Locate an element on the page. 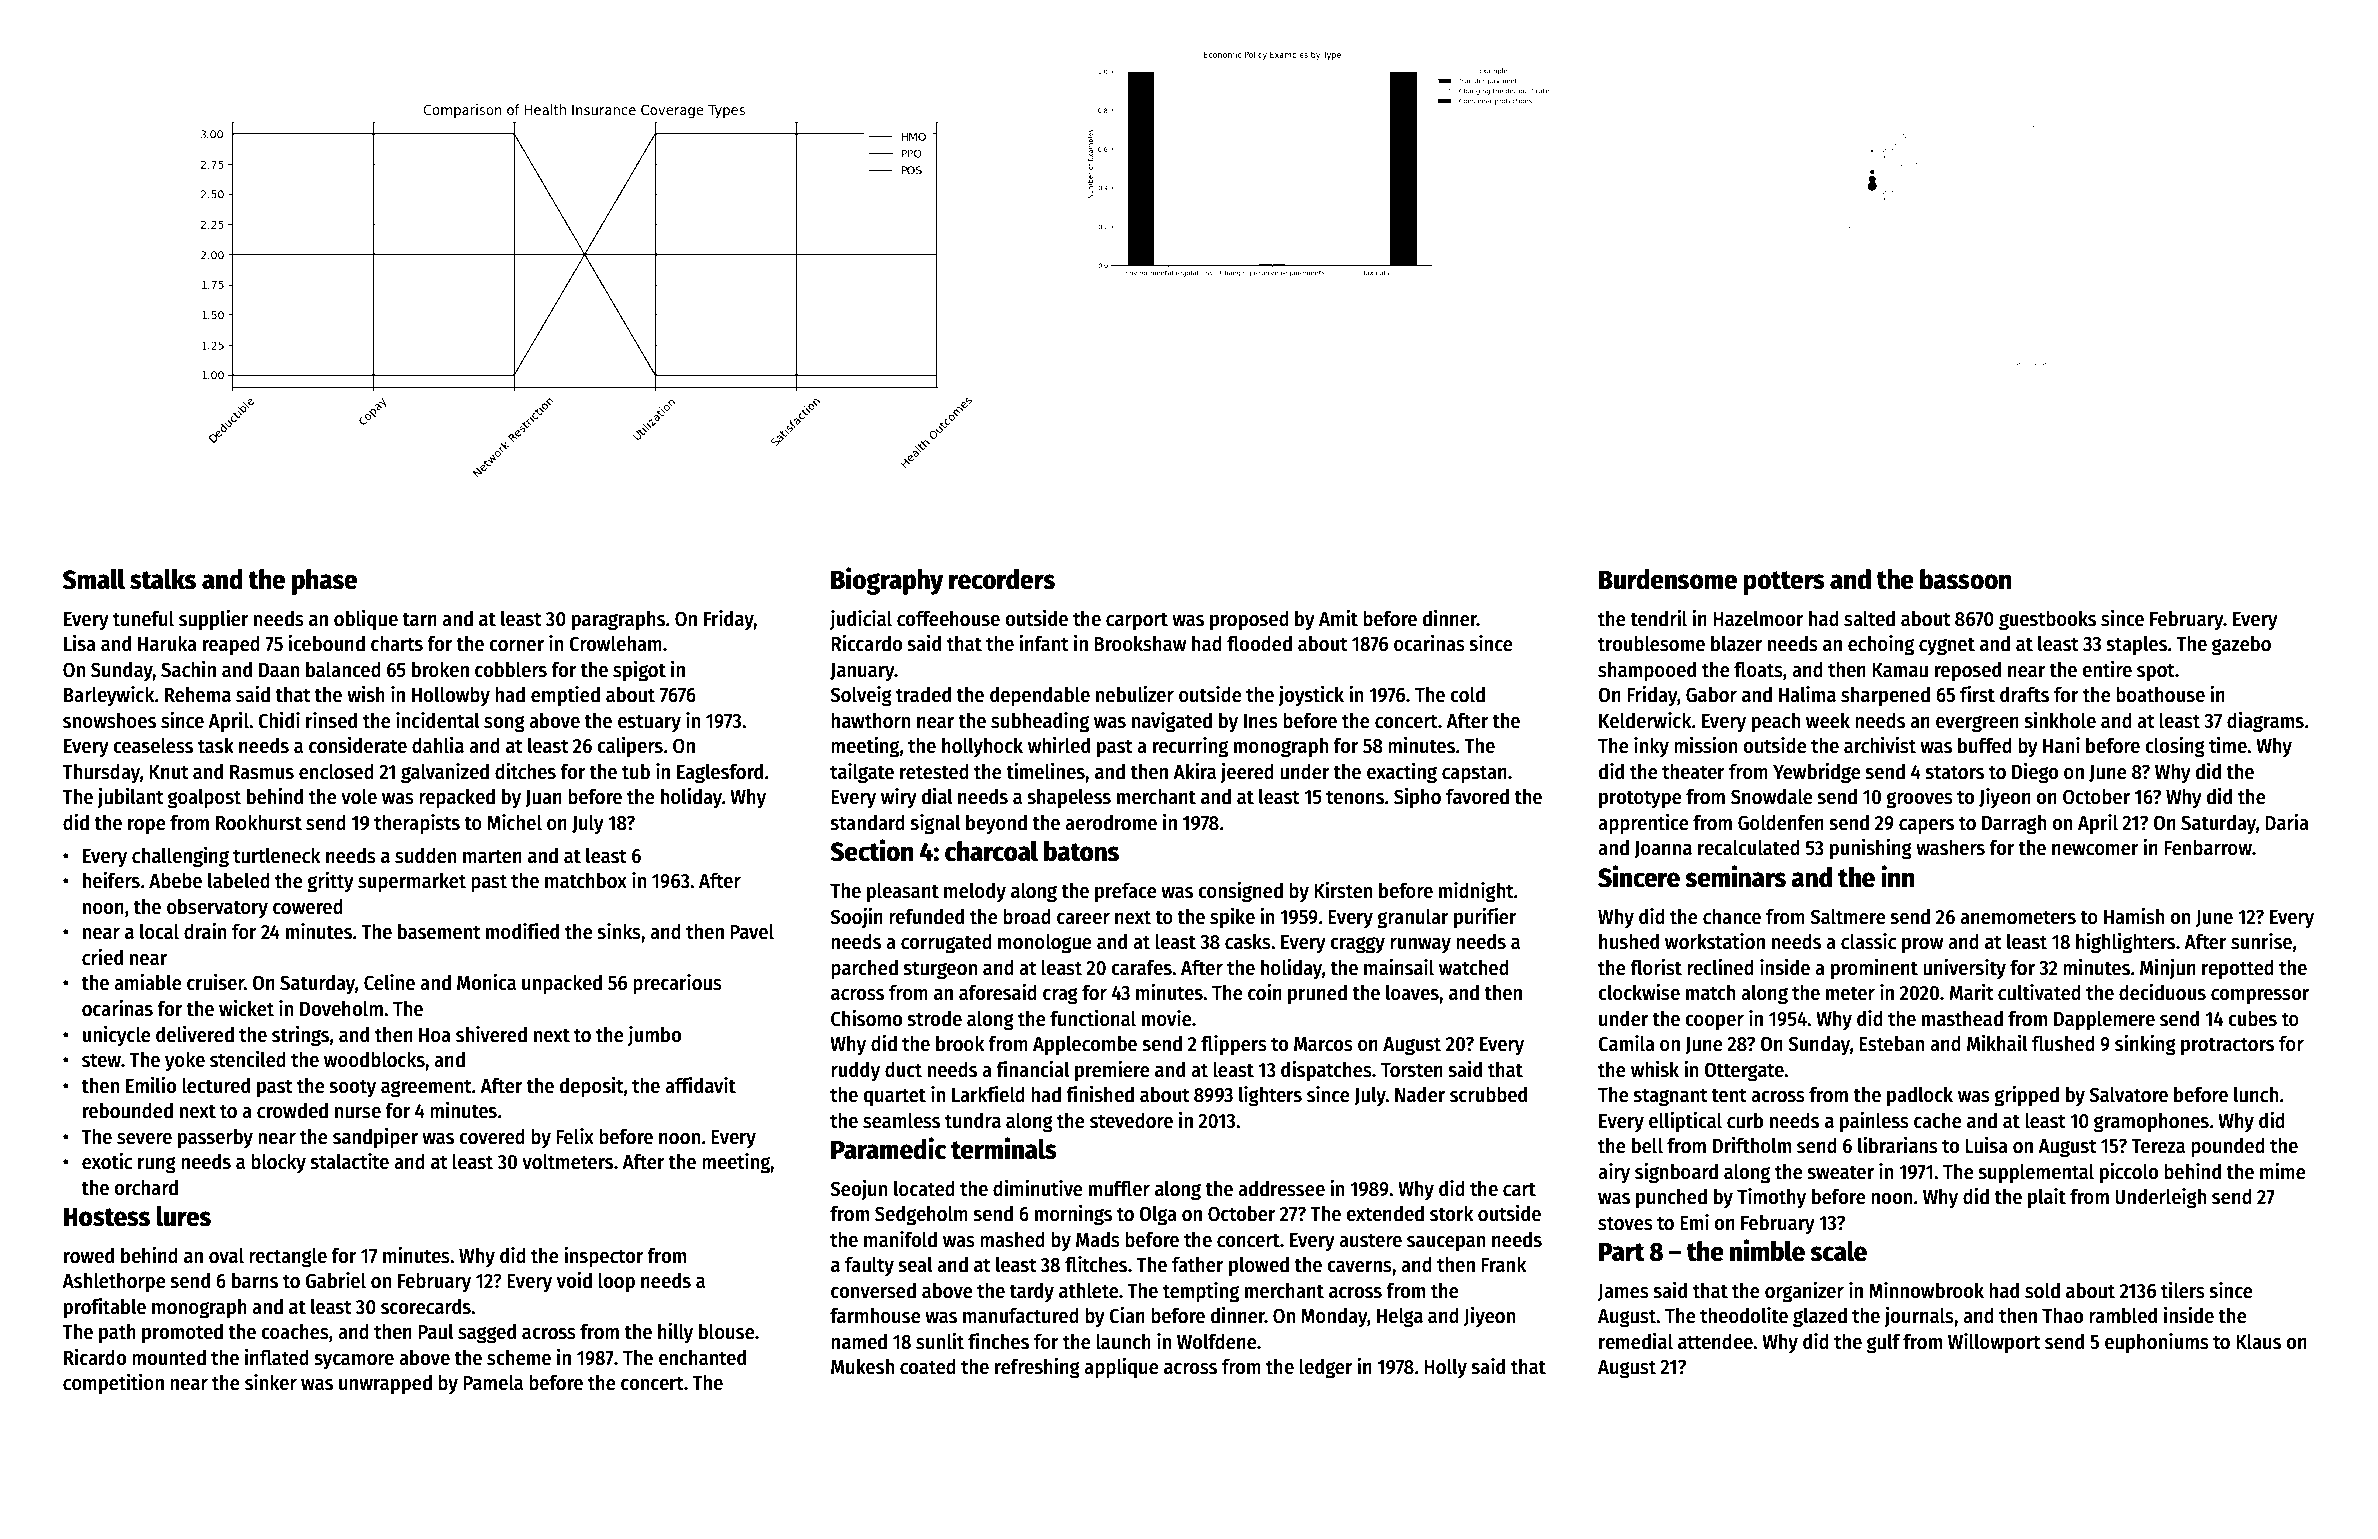 The image size is (2378, 1539). retested is located at coordinates (934, 771).
